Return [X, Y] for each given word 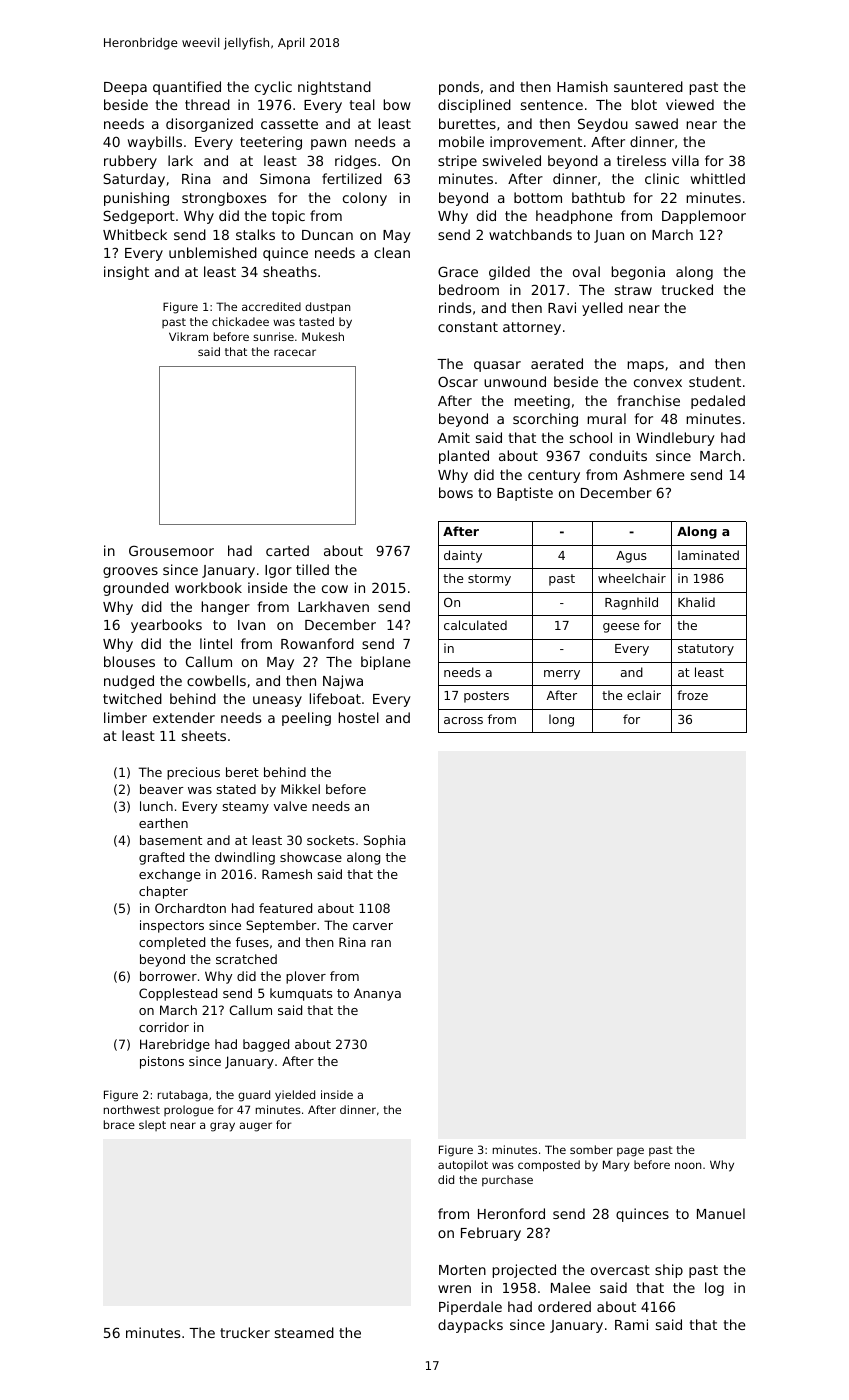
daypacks [470, 1326]
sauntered [648, 86]
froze [692, 695]
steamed [304, 1332]
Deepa [125, 88]
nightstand [334, 88]
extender [184, 717]
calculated [475, 625]
